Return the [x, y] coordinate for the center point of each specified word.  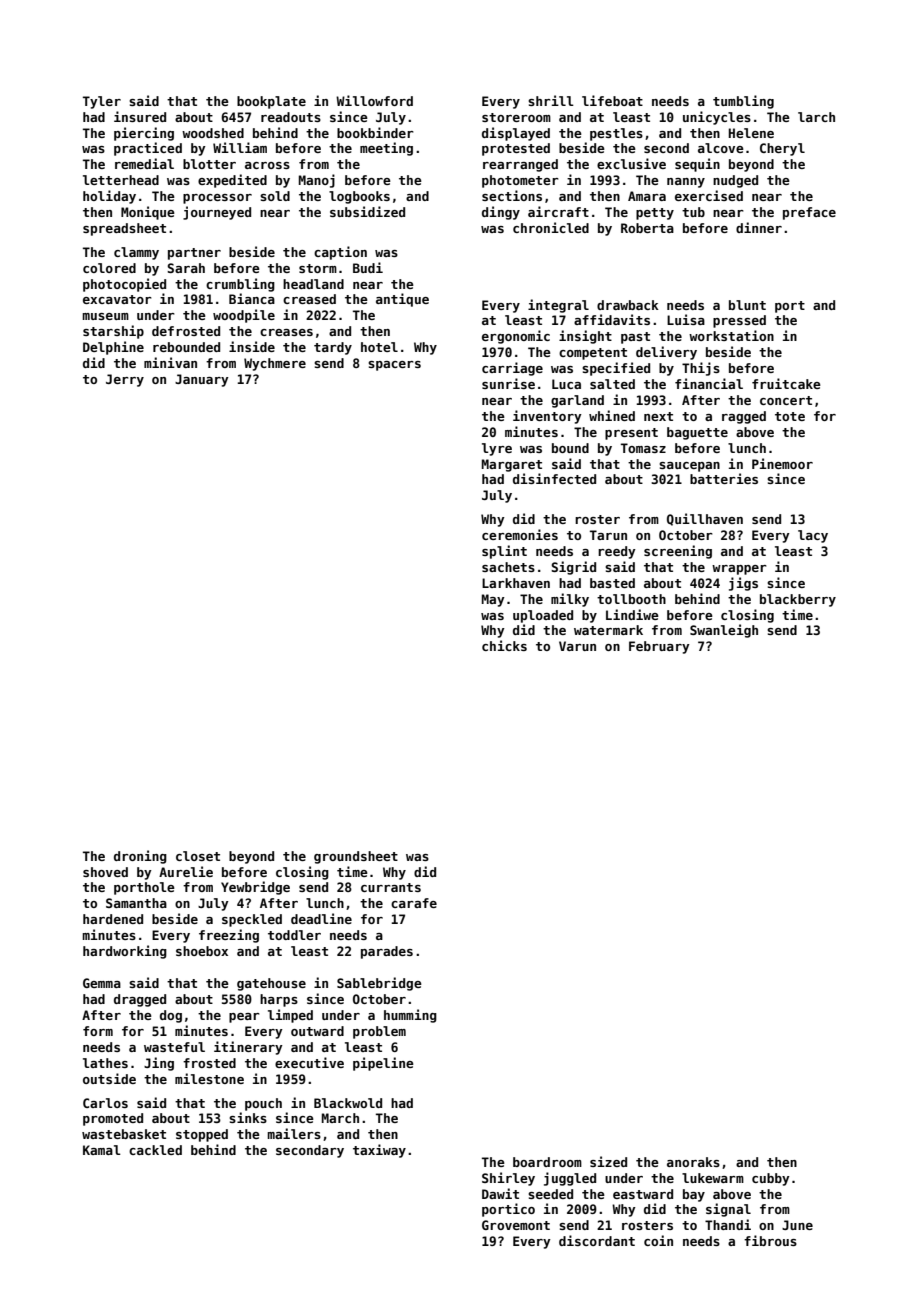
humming [410, 1016]
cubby [771, 1179]
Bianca [252, 298]
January [202, 380]
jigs [743, 584]
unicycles [717, 118]
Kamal [102, 1150]
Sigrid [573, 568]
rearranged [520, 165]
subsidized [367, 211]
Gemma [102, 983]
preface [809, 213]
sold [275, 196]
